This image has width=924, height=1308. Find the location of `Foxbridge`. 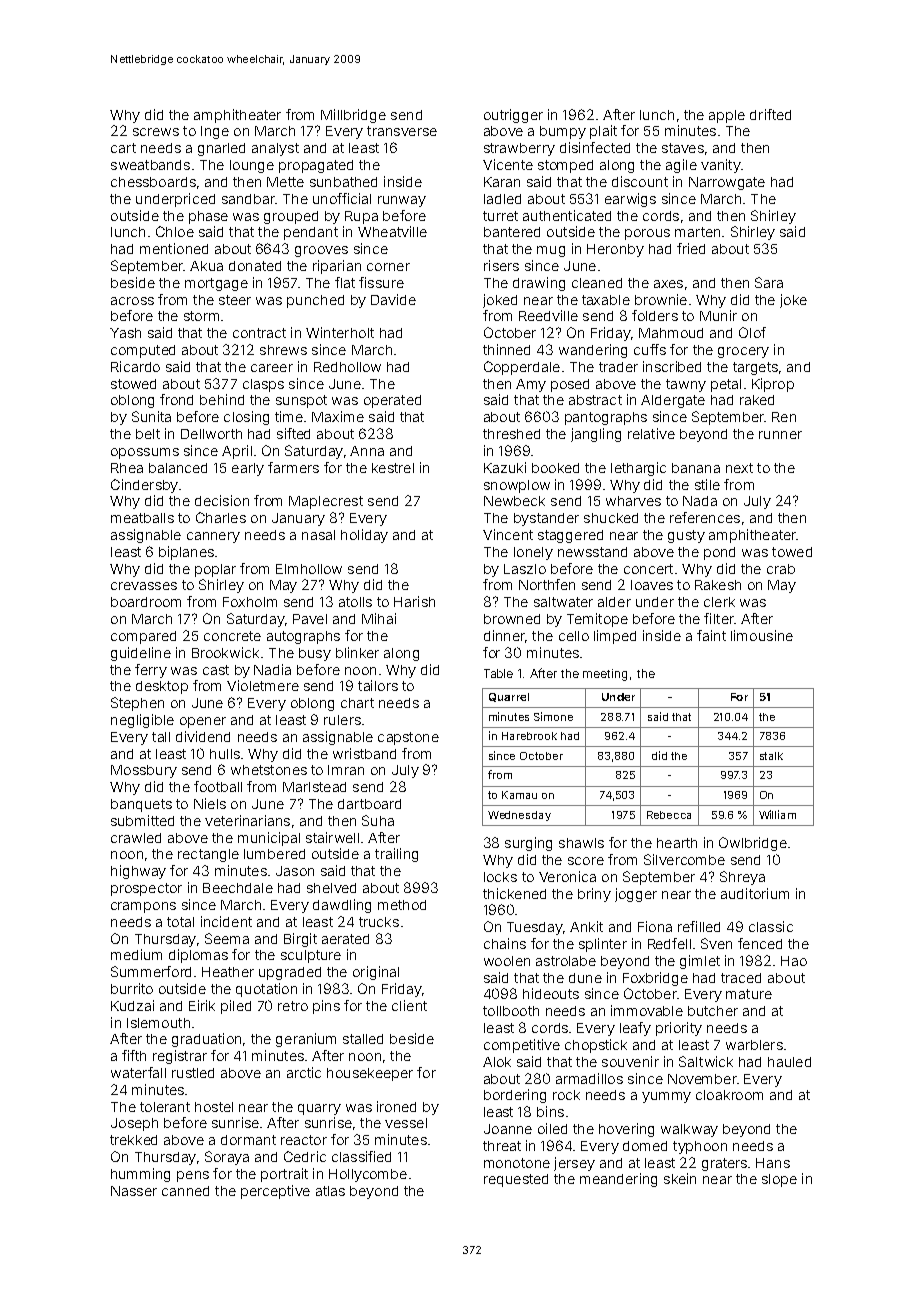

Foxbridge is located at coordinates (655, 979).
